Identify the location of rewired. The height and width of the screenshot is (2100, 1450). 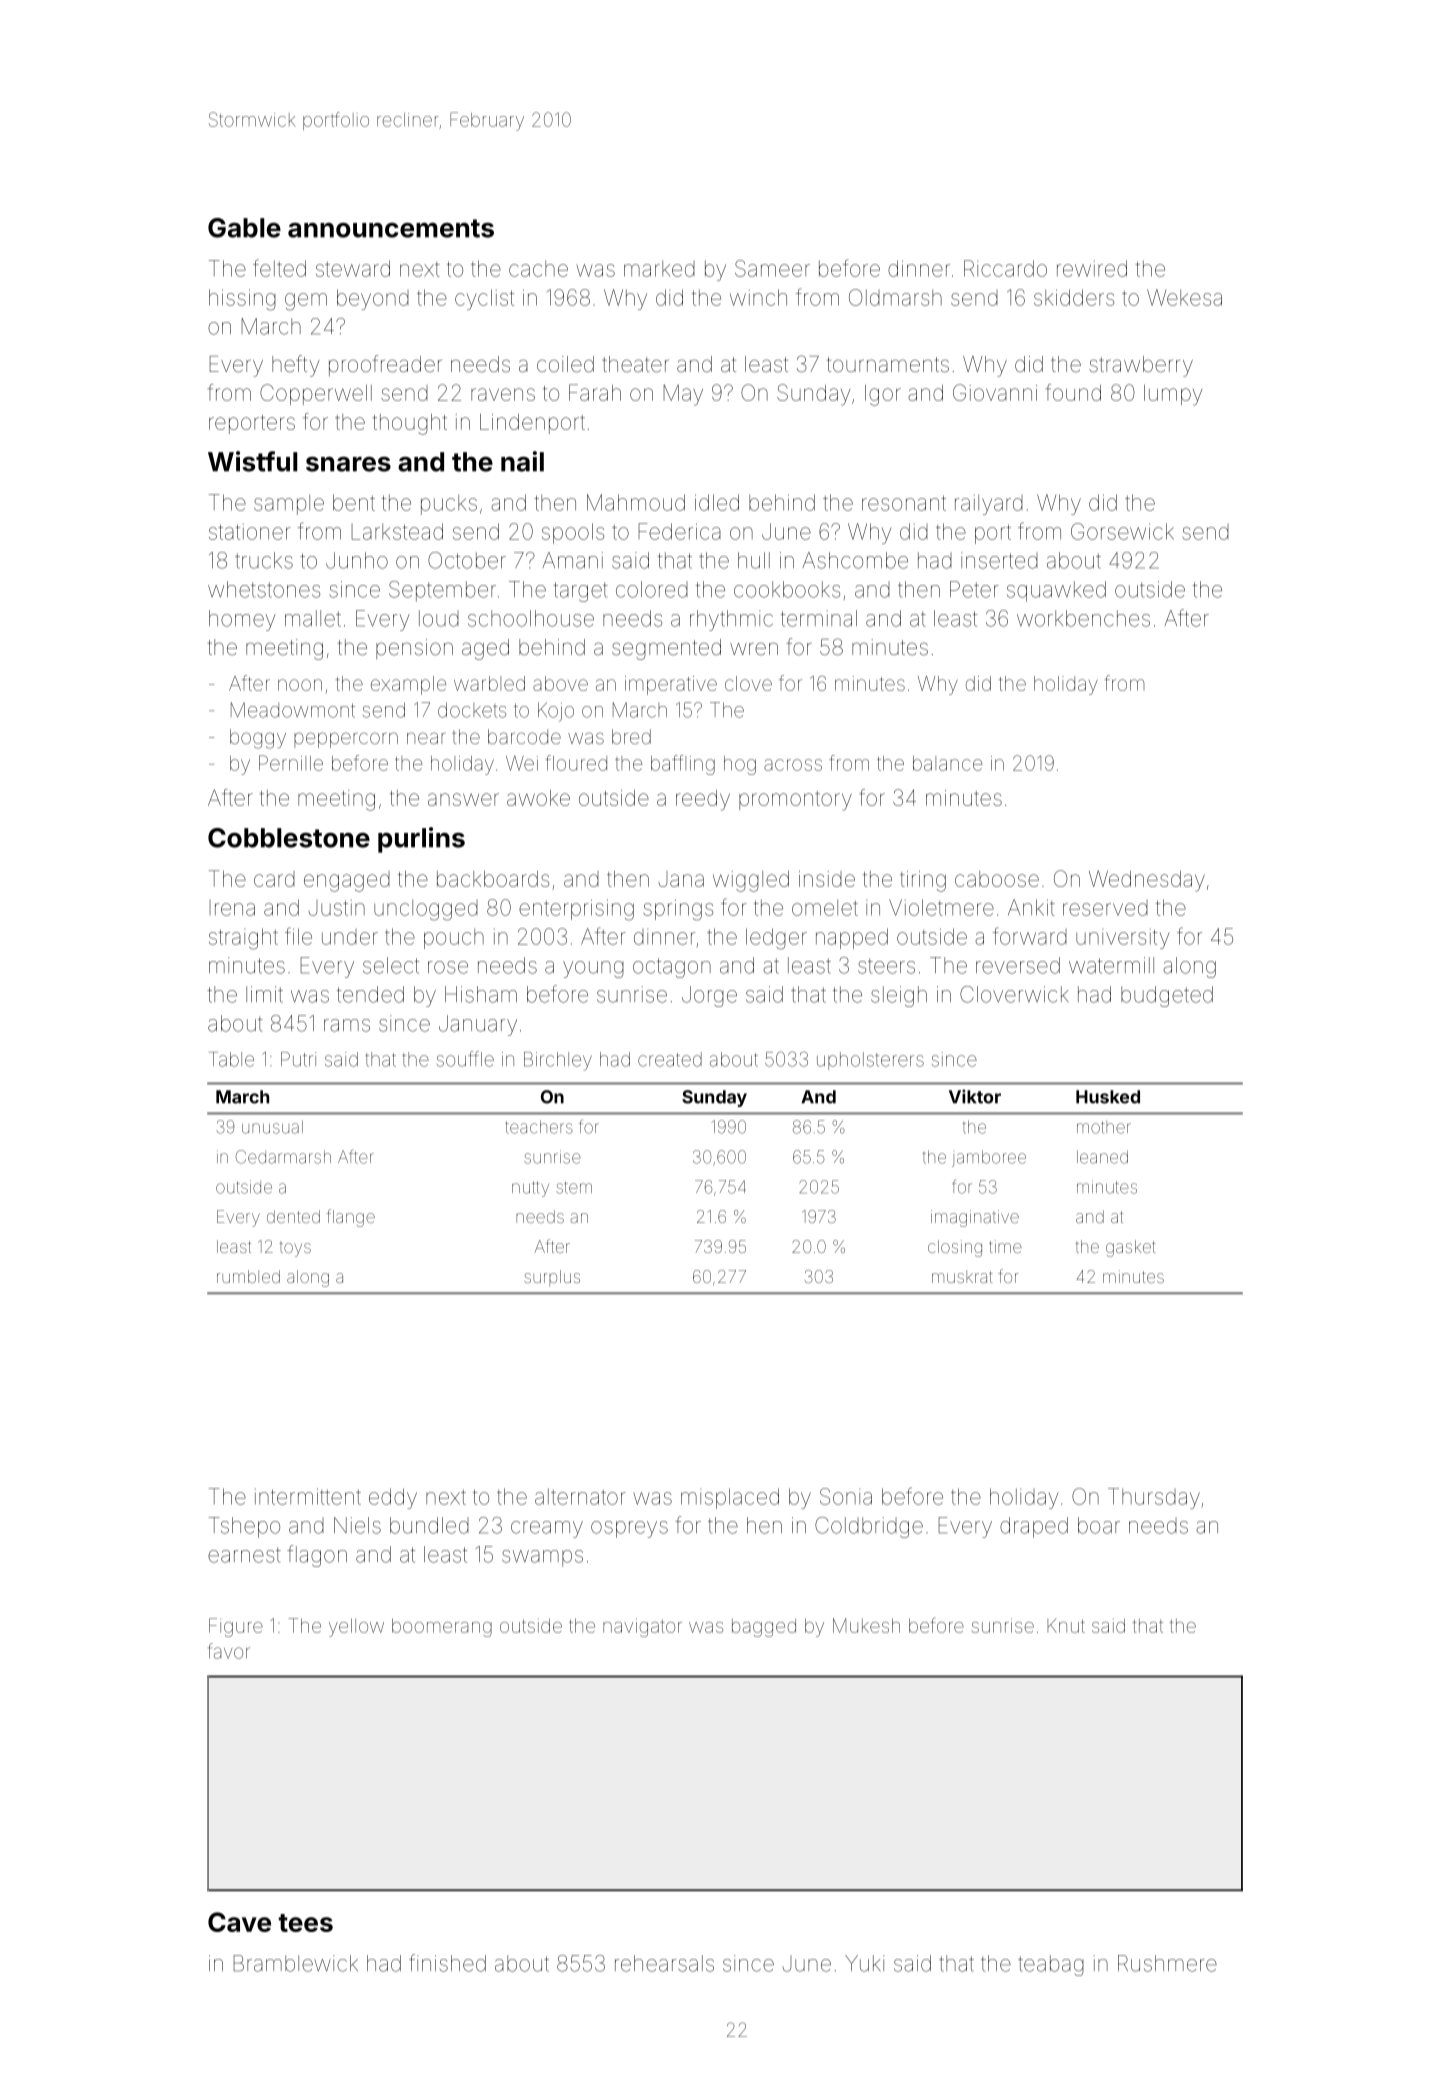
(1092, 268).
